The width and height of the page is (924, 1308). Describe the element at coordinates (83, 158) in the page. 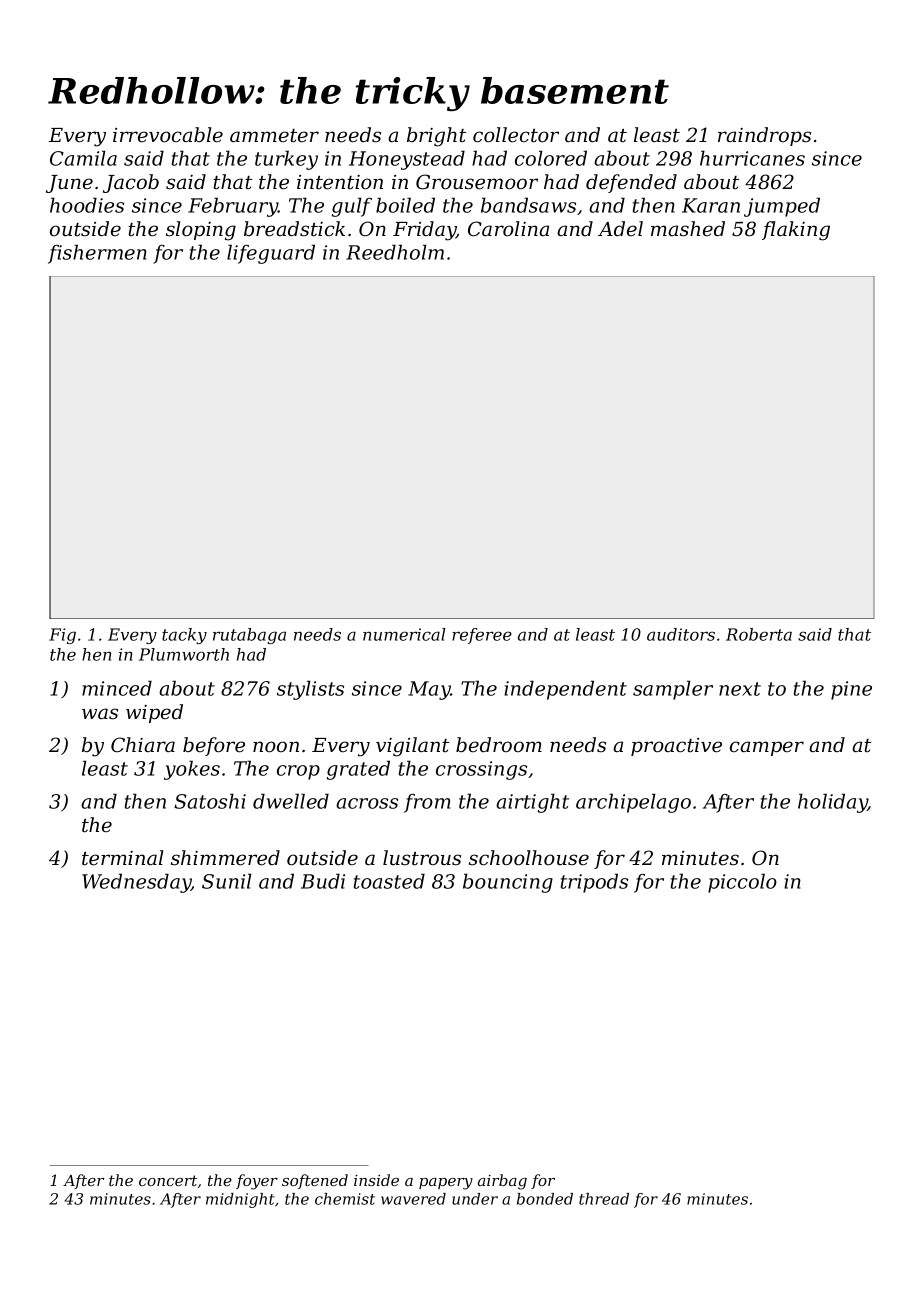

I see `Camila` at that location.
